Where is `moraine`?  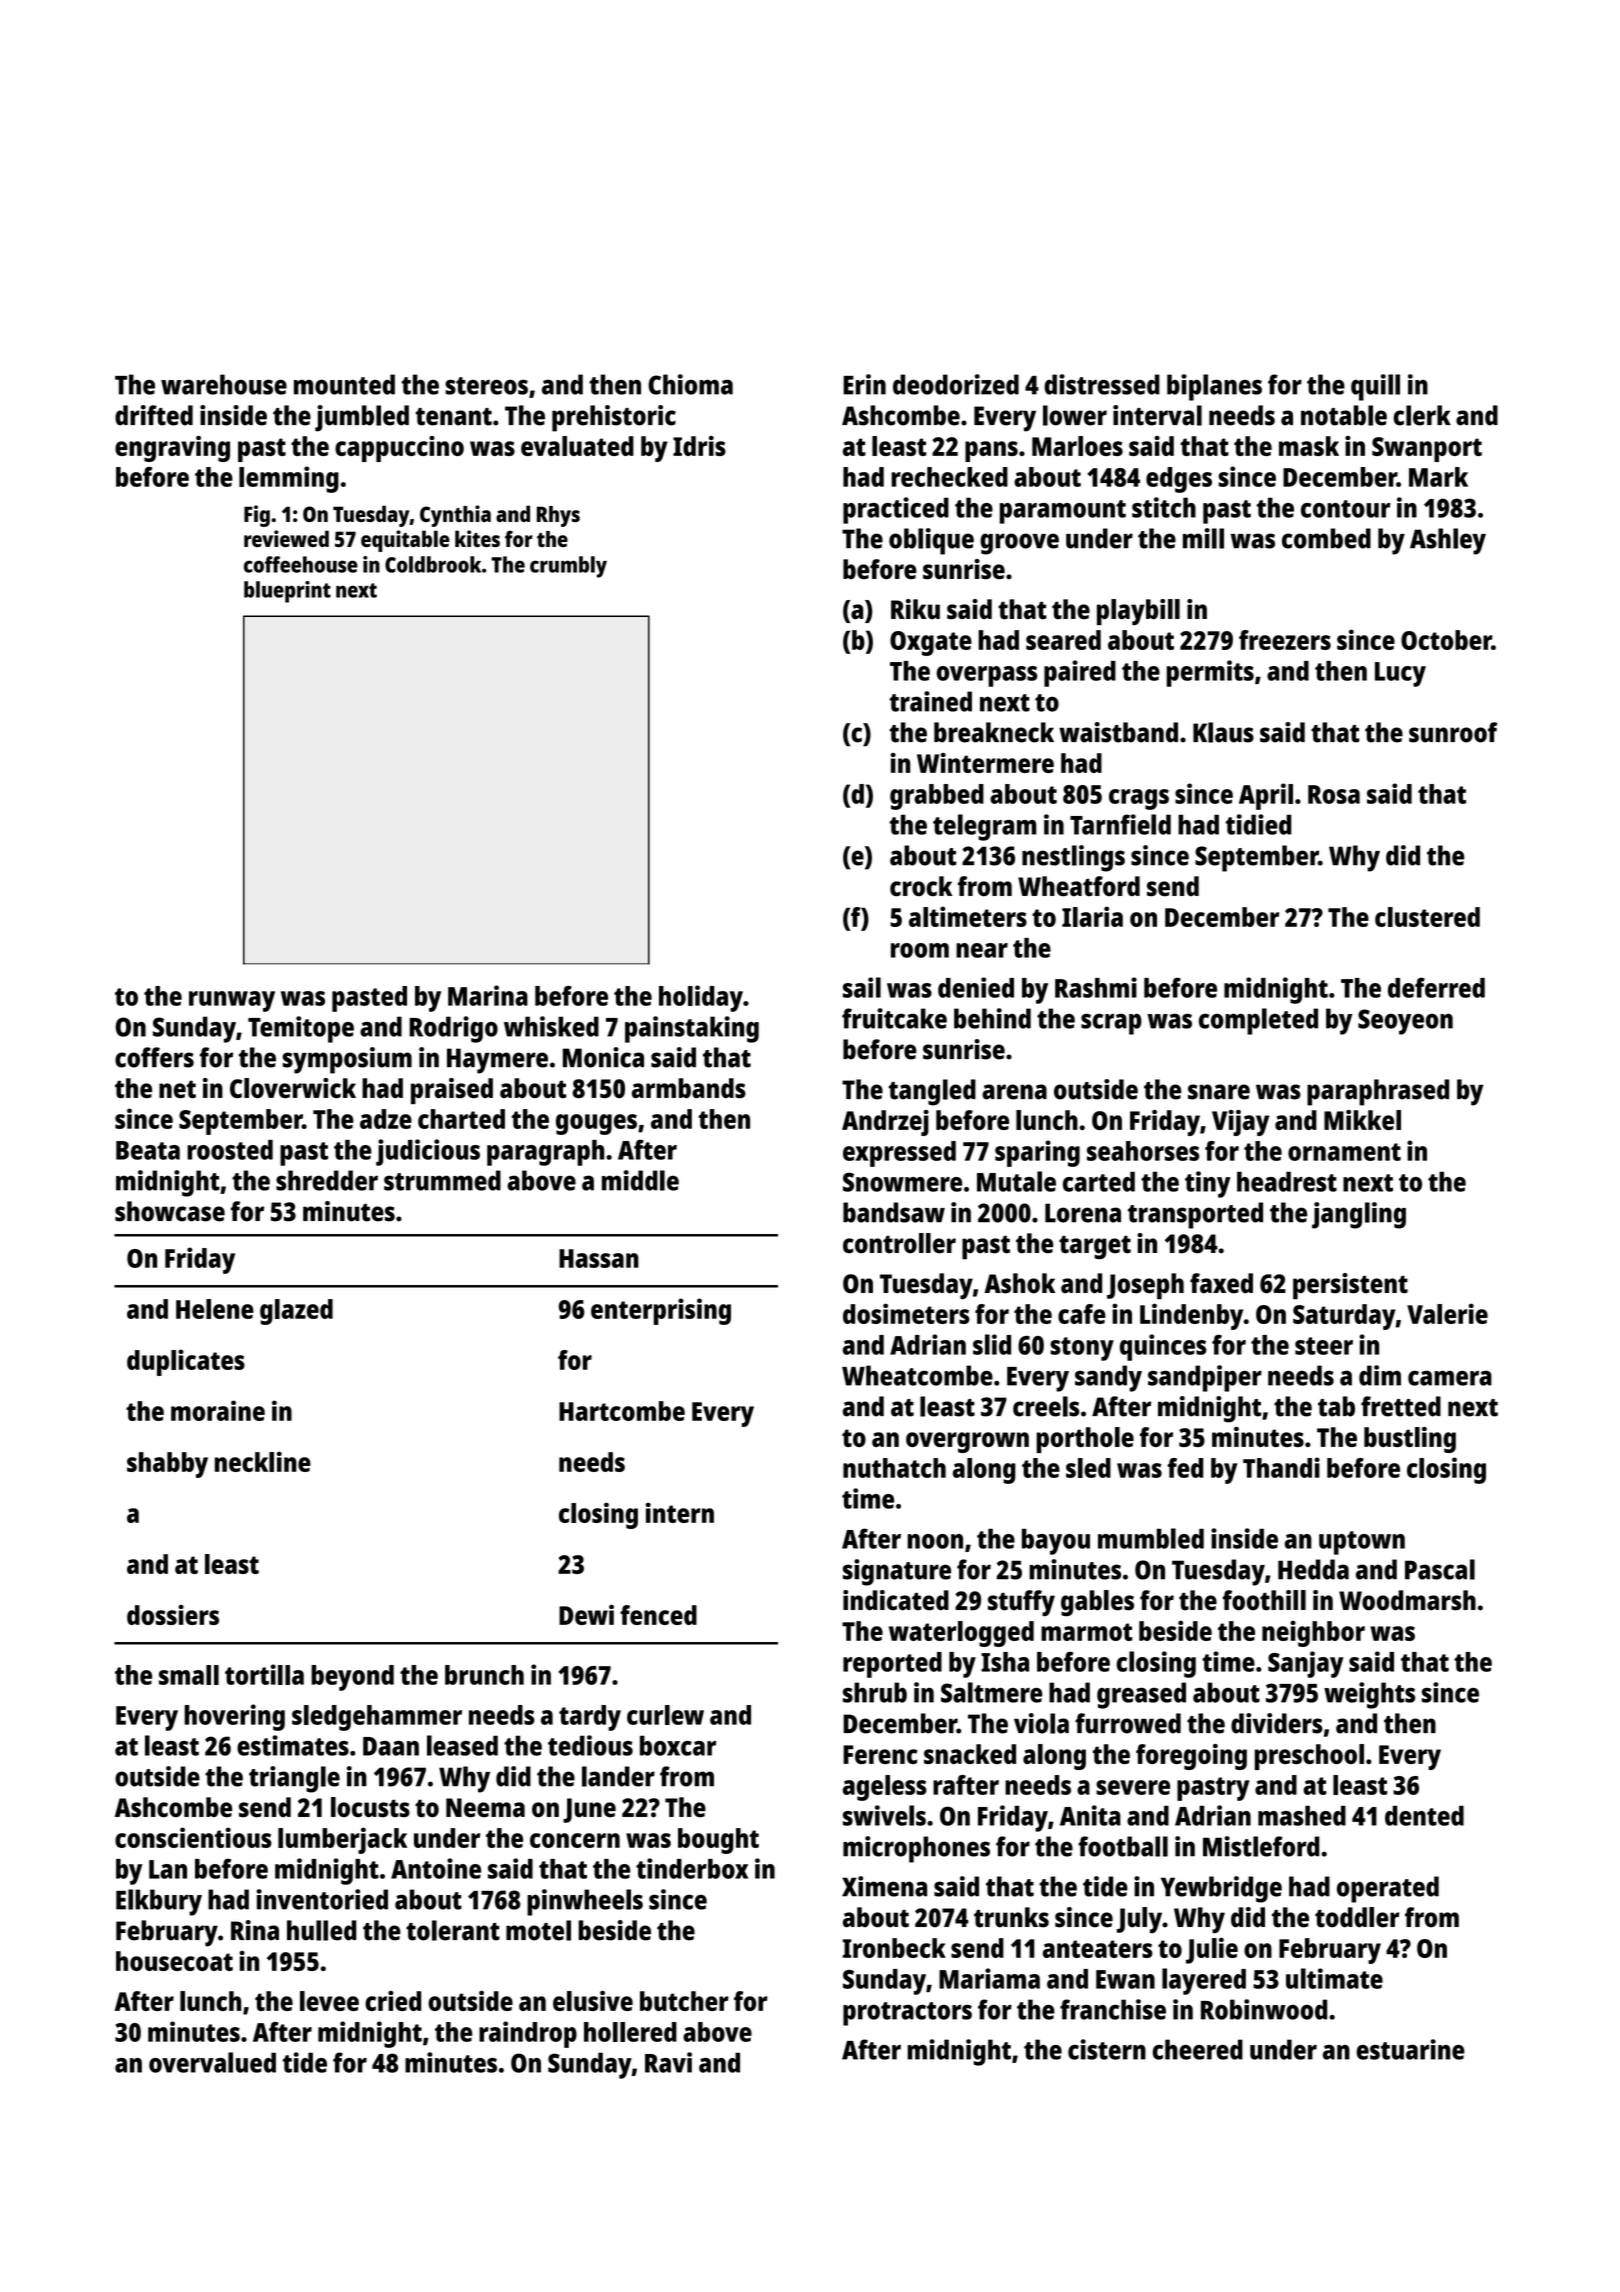
moraine is located at coordinates (218, 1410).
